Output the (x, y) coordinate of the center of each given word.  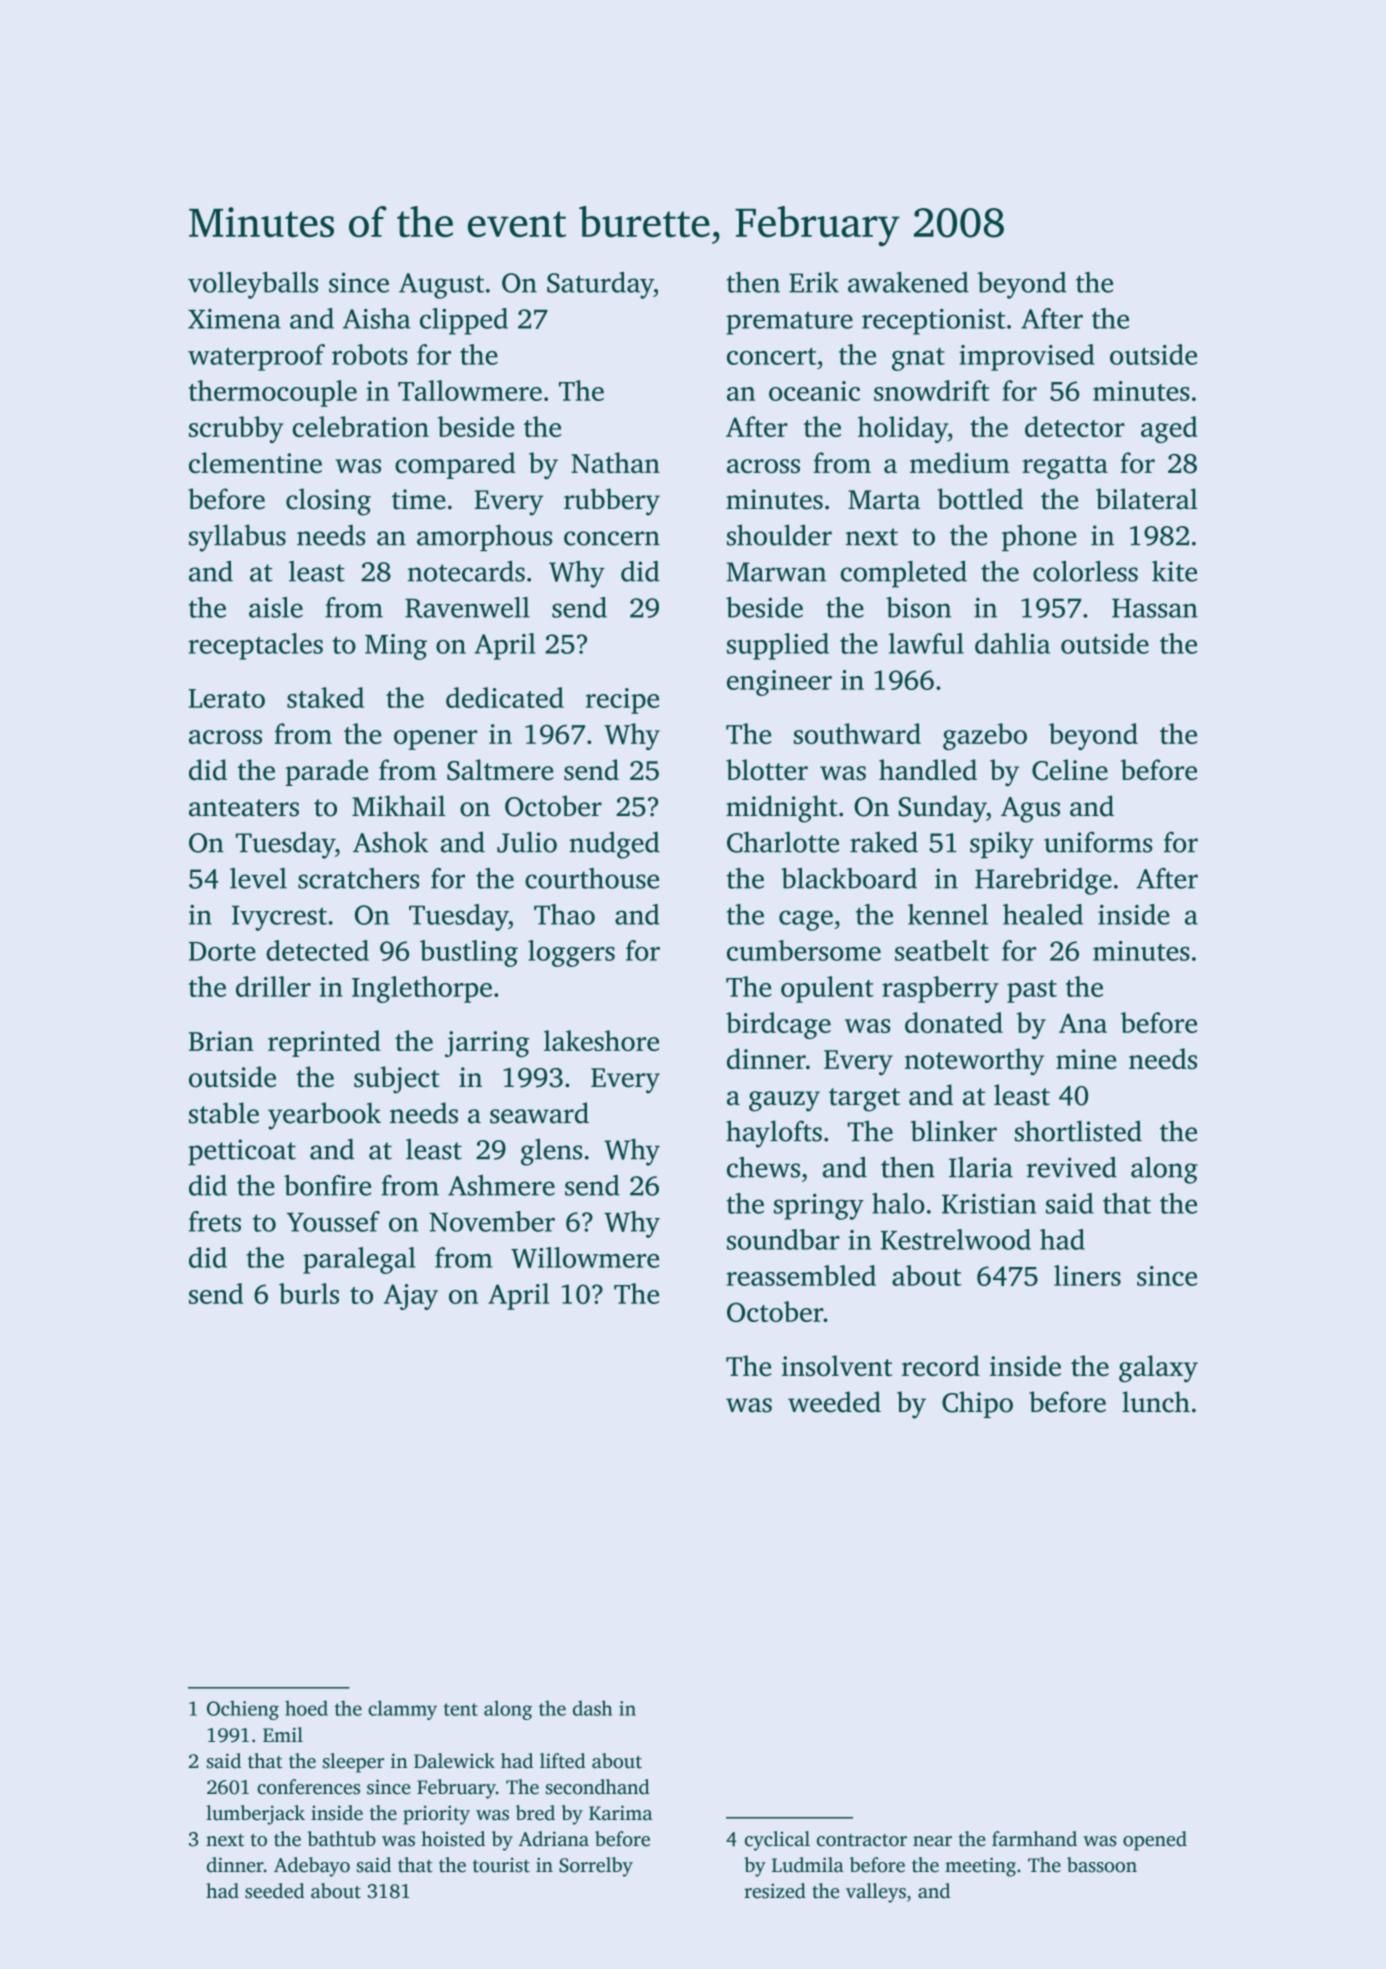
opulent (827, 989)
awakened (908, 282)
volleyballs (253, 285)
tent (461, 1709)
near (932, 1841)
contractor (862, 1840)
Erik (814, 282)
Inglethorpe (422, 989)
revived (1072, 1167)
